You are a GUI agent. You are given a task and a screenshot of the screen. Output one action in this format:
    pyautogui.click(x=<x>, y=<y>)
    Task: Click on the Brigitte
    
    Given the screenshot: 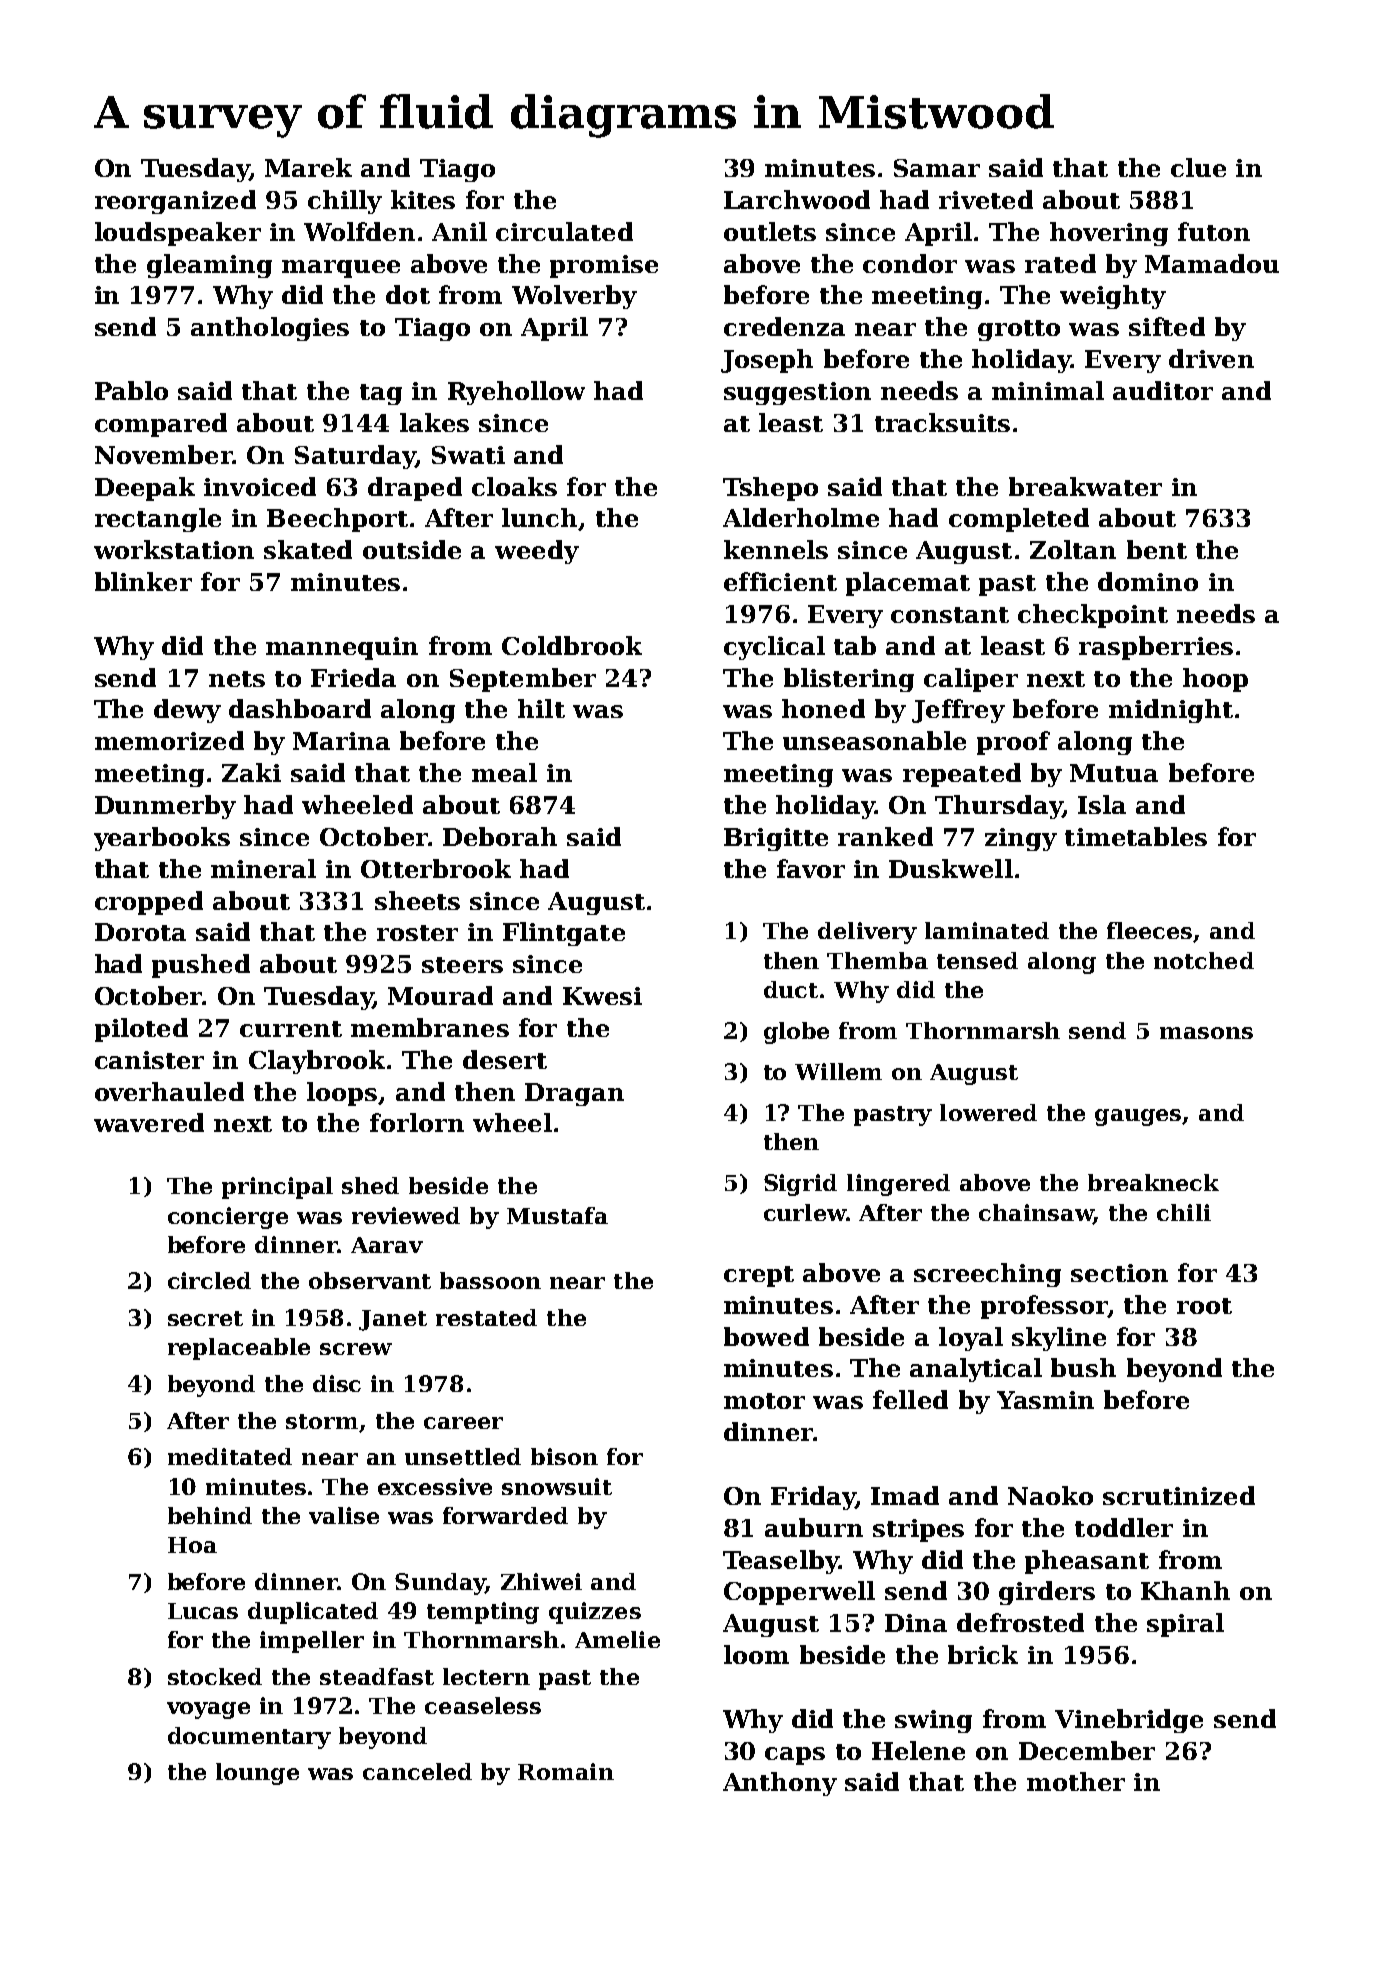 What is the action you would take?
    pyautogui.click(x=776, y=839)
